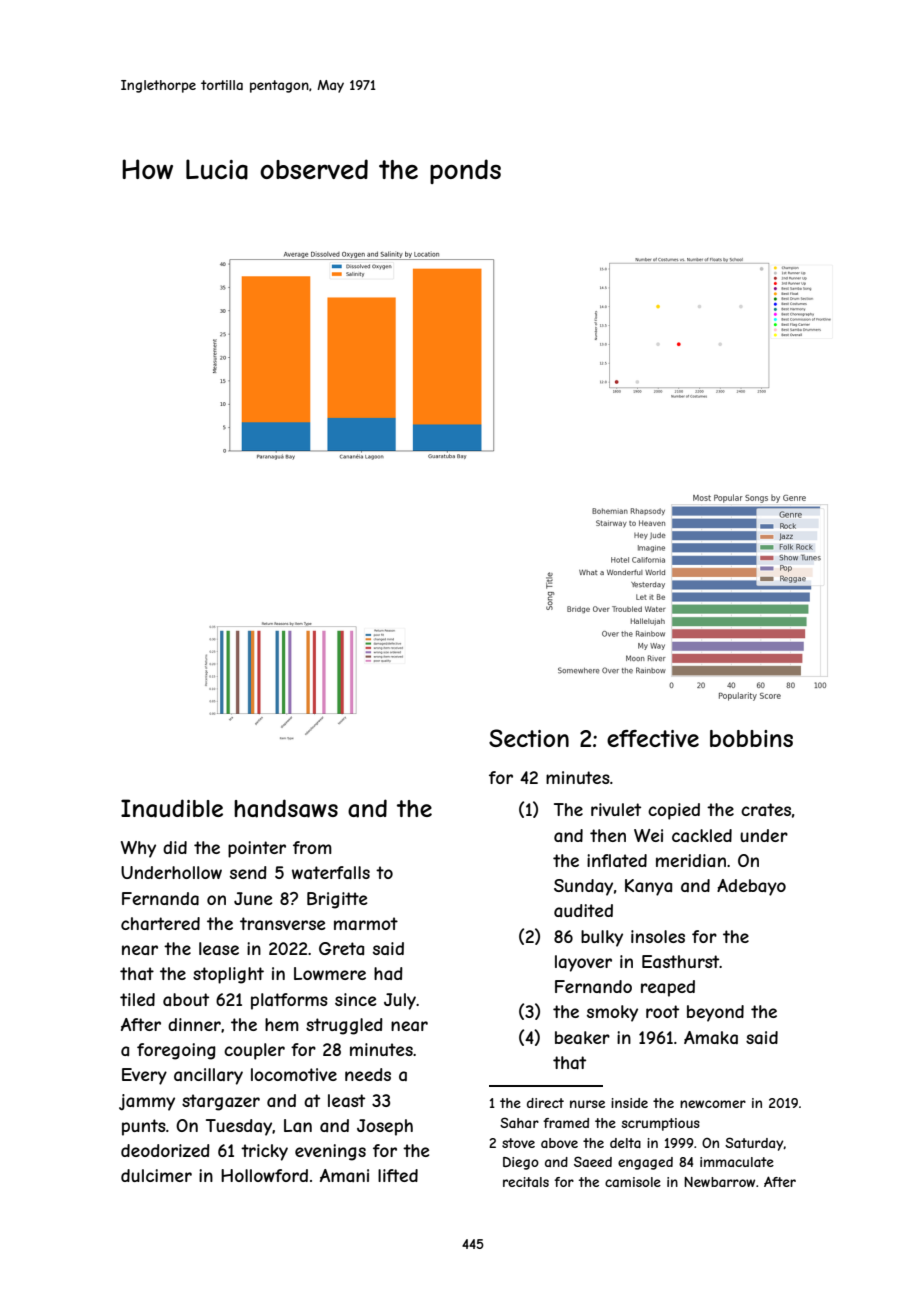  Describe the element at coordinates (254, 1051) in the screenshot. I see `coupler` at that location.
